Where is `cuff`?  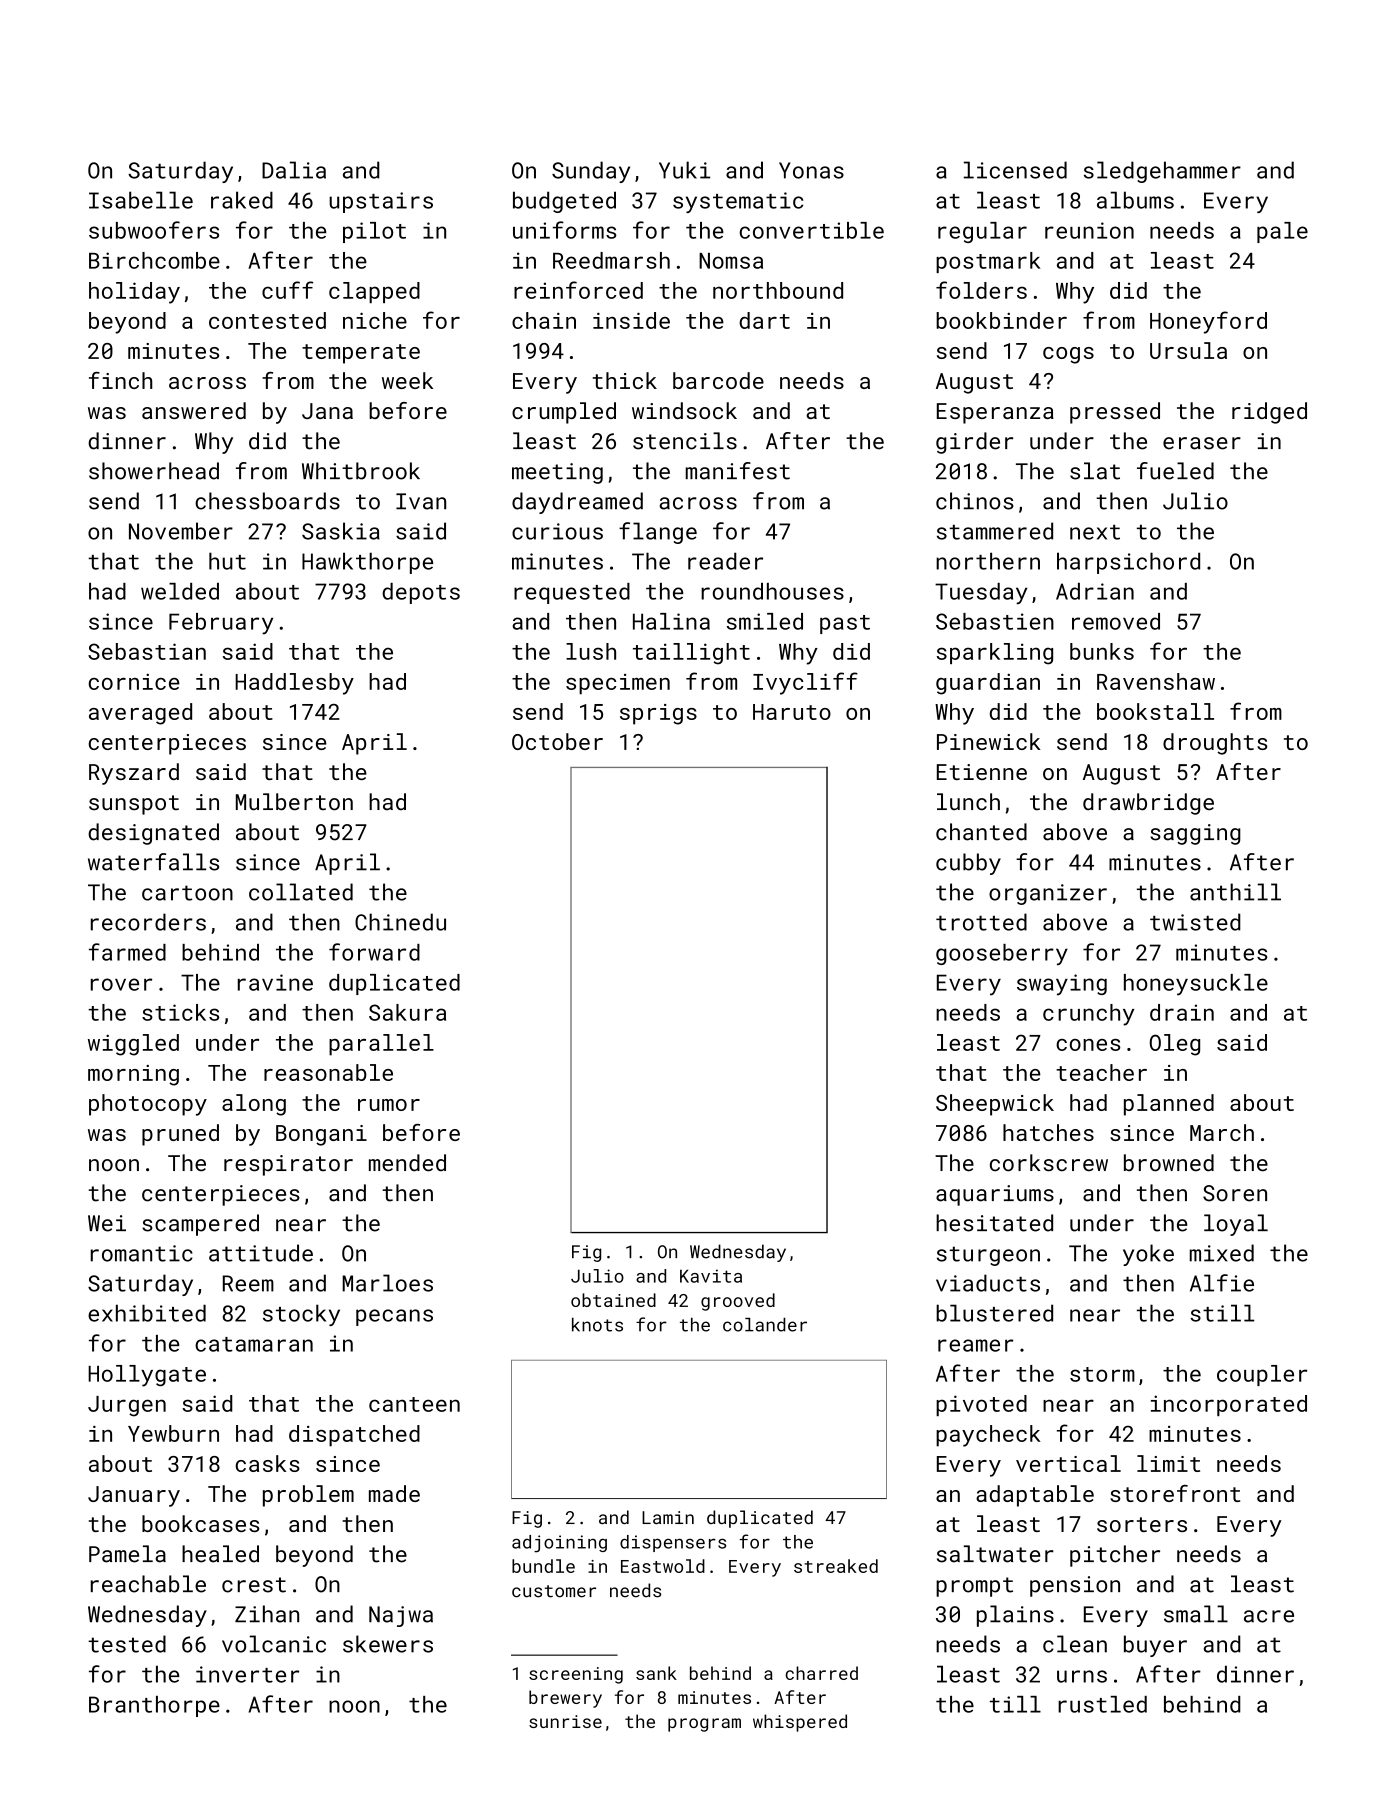 cuff is located at coordinates (287, 290).
